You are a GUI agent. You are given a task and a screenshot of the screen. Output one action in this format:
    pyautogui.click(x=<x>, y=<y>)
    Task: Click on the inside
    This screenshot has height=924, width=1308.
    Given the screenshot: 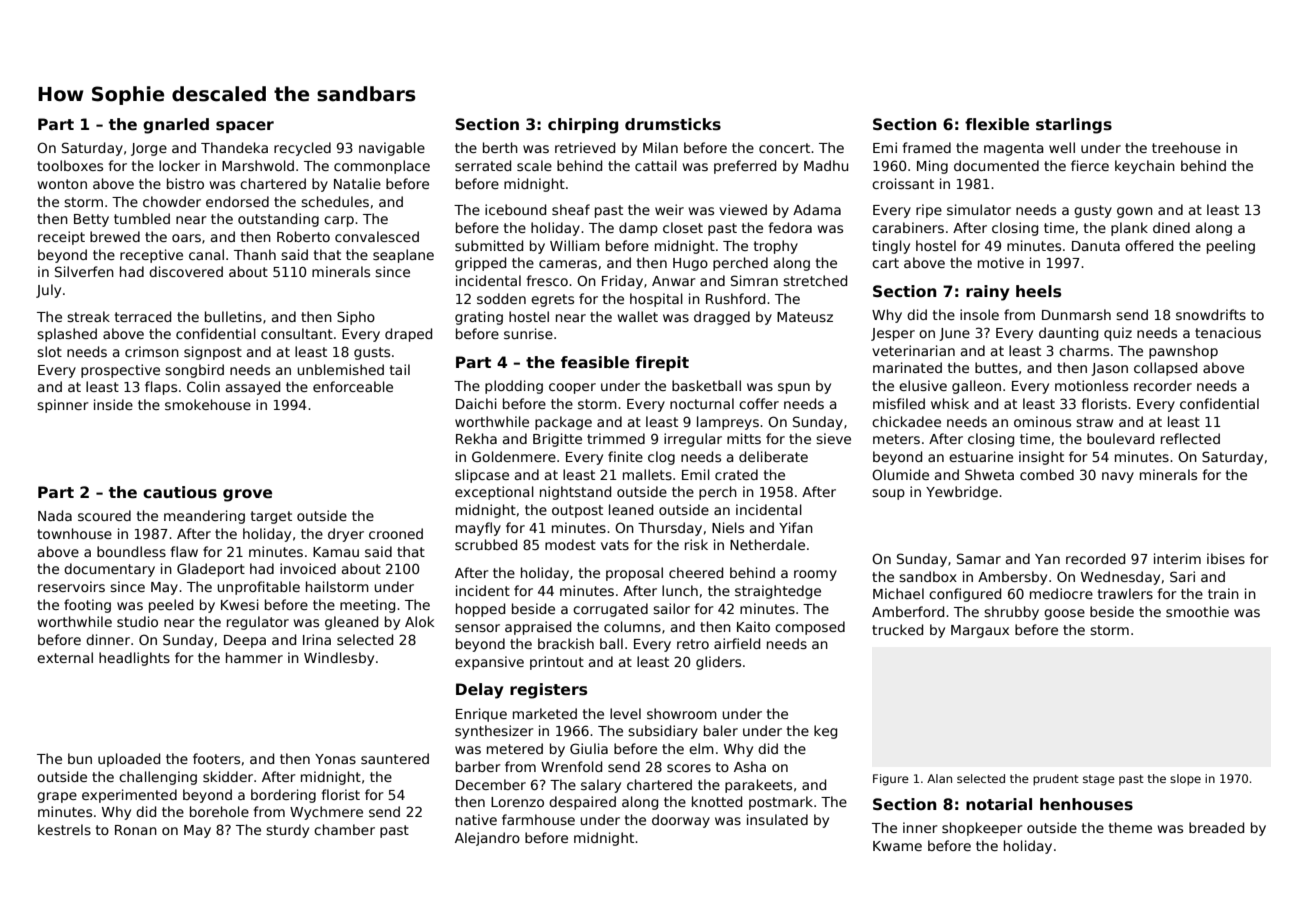 What is the action you would take?
    pyautogui.click(x=113, y=404)
